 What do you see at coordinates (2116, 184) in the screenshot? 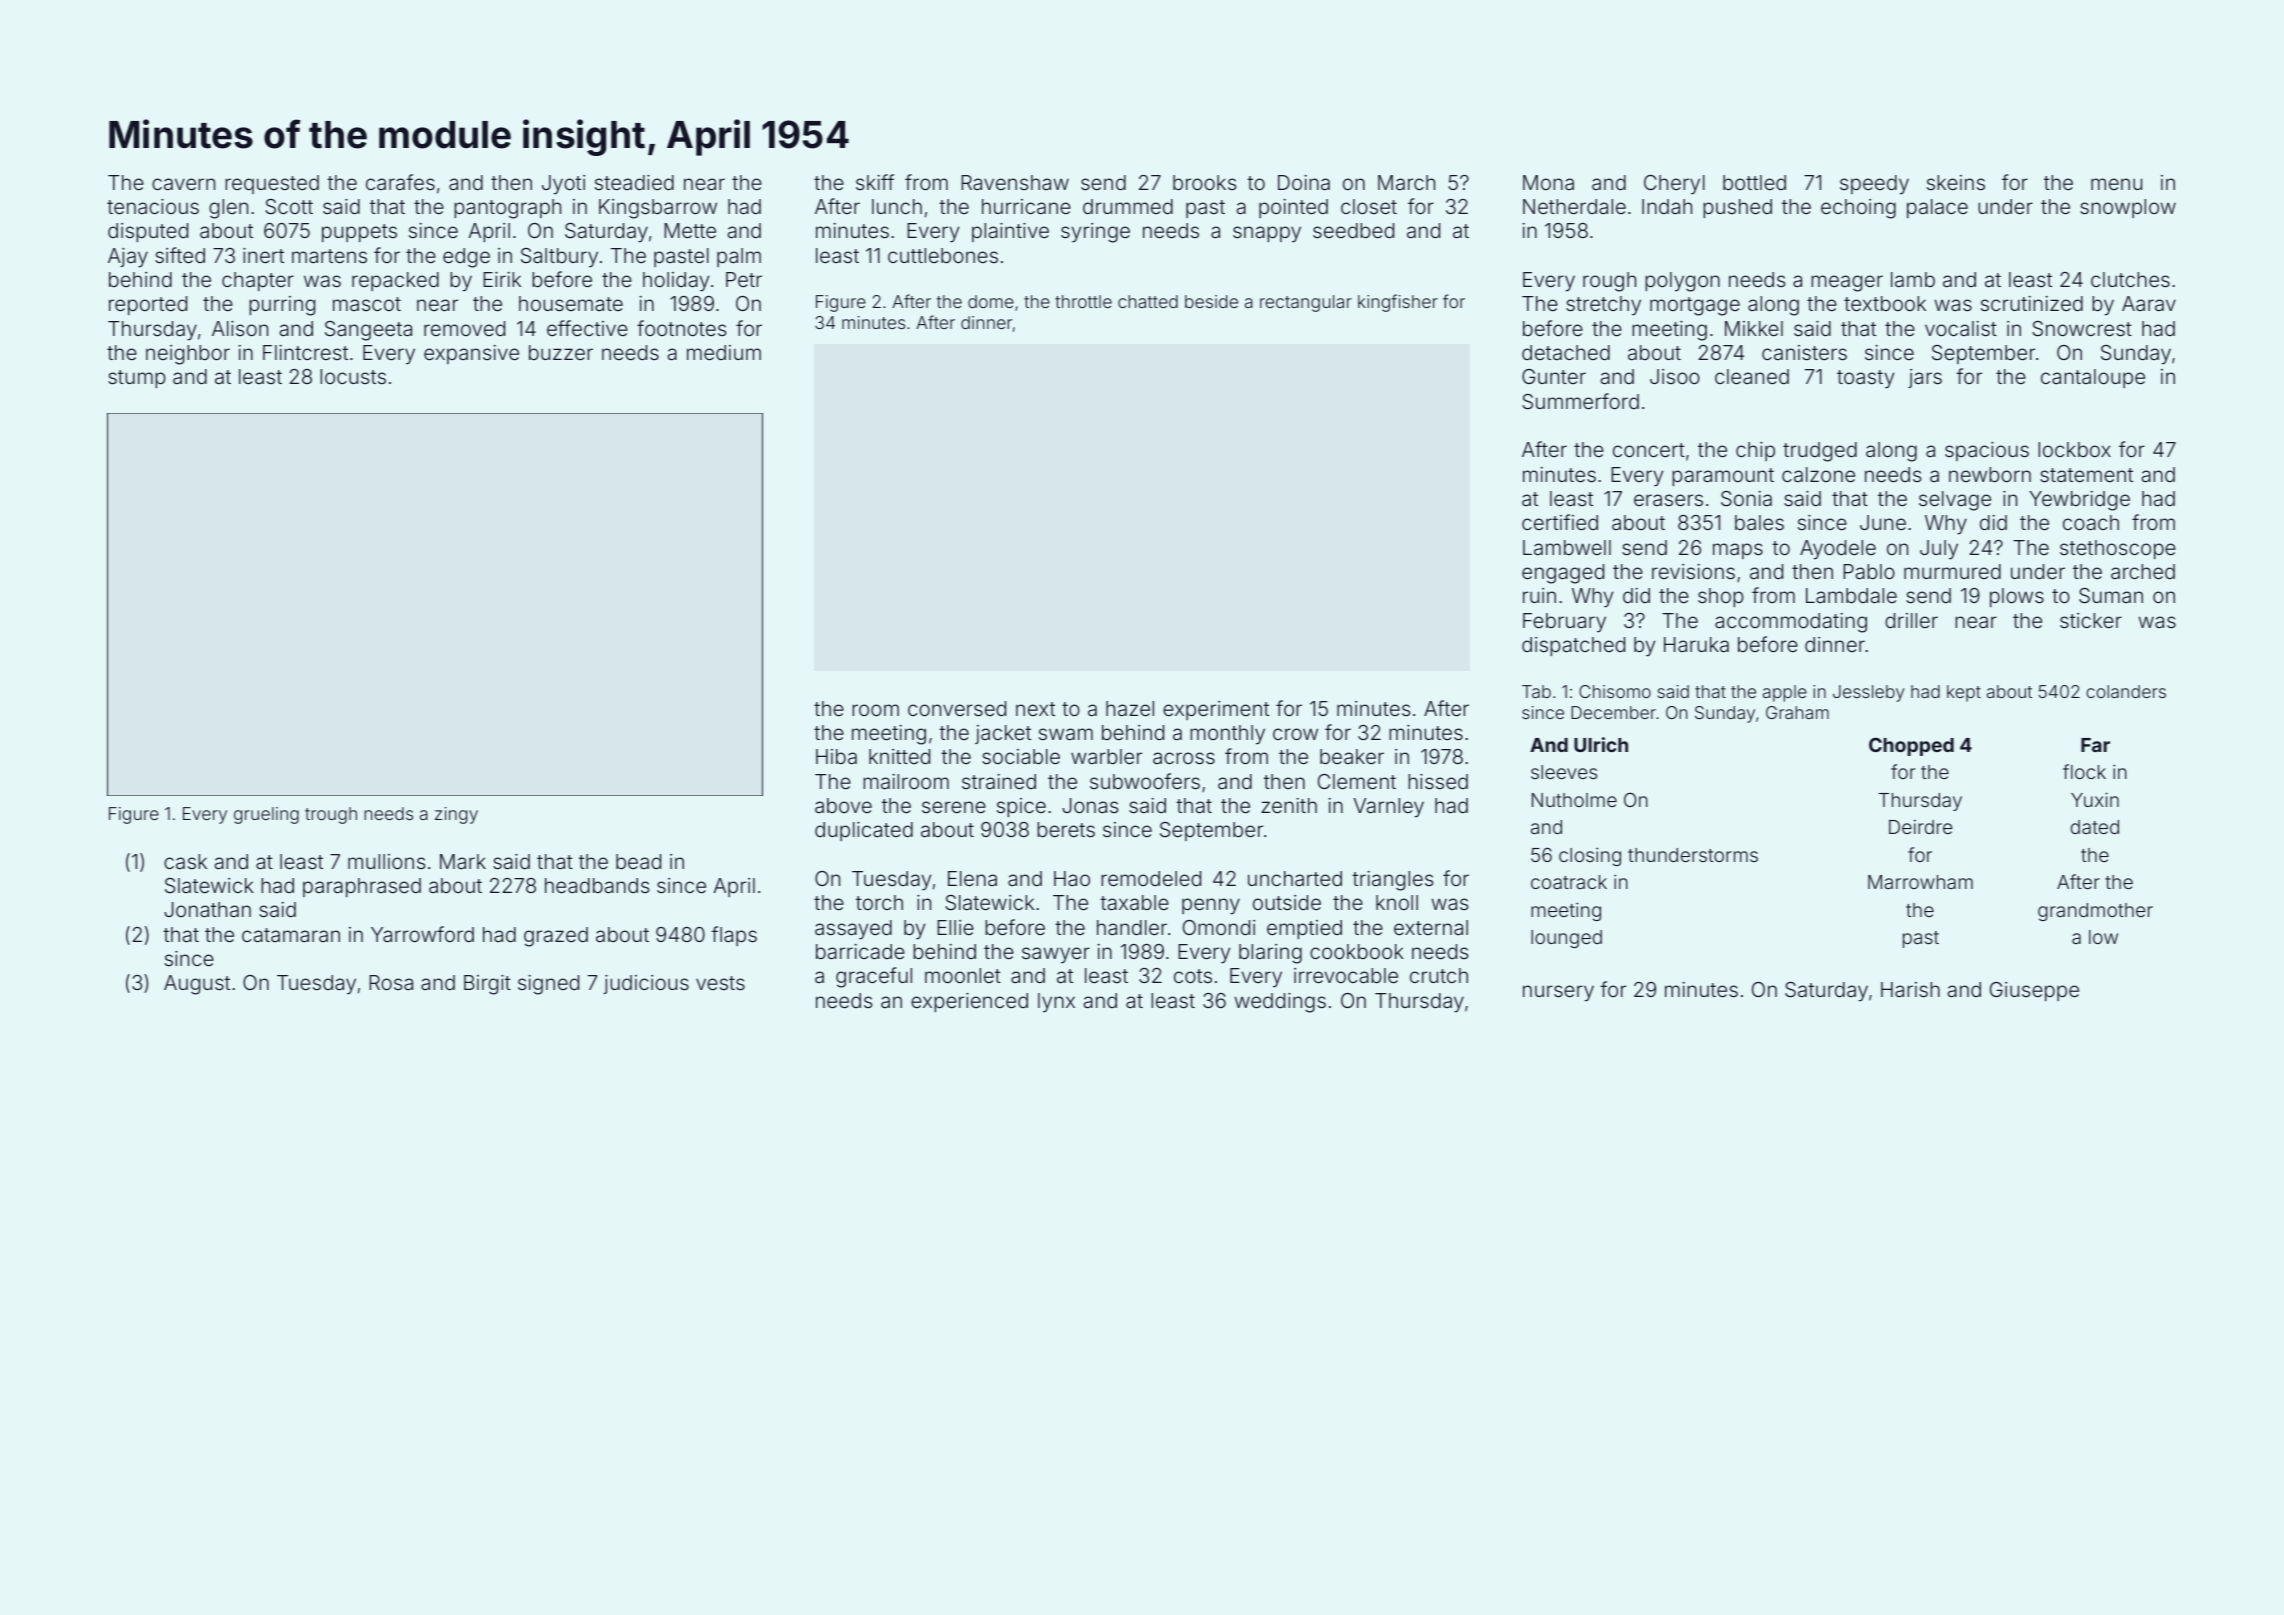
I see `menu` at bounding box center [2116, 184].
